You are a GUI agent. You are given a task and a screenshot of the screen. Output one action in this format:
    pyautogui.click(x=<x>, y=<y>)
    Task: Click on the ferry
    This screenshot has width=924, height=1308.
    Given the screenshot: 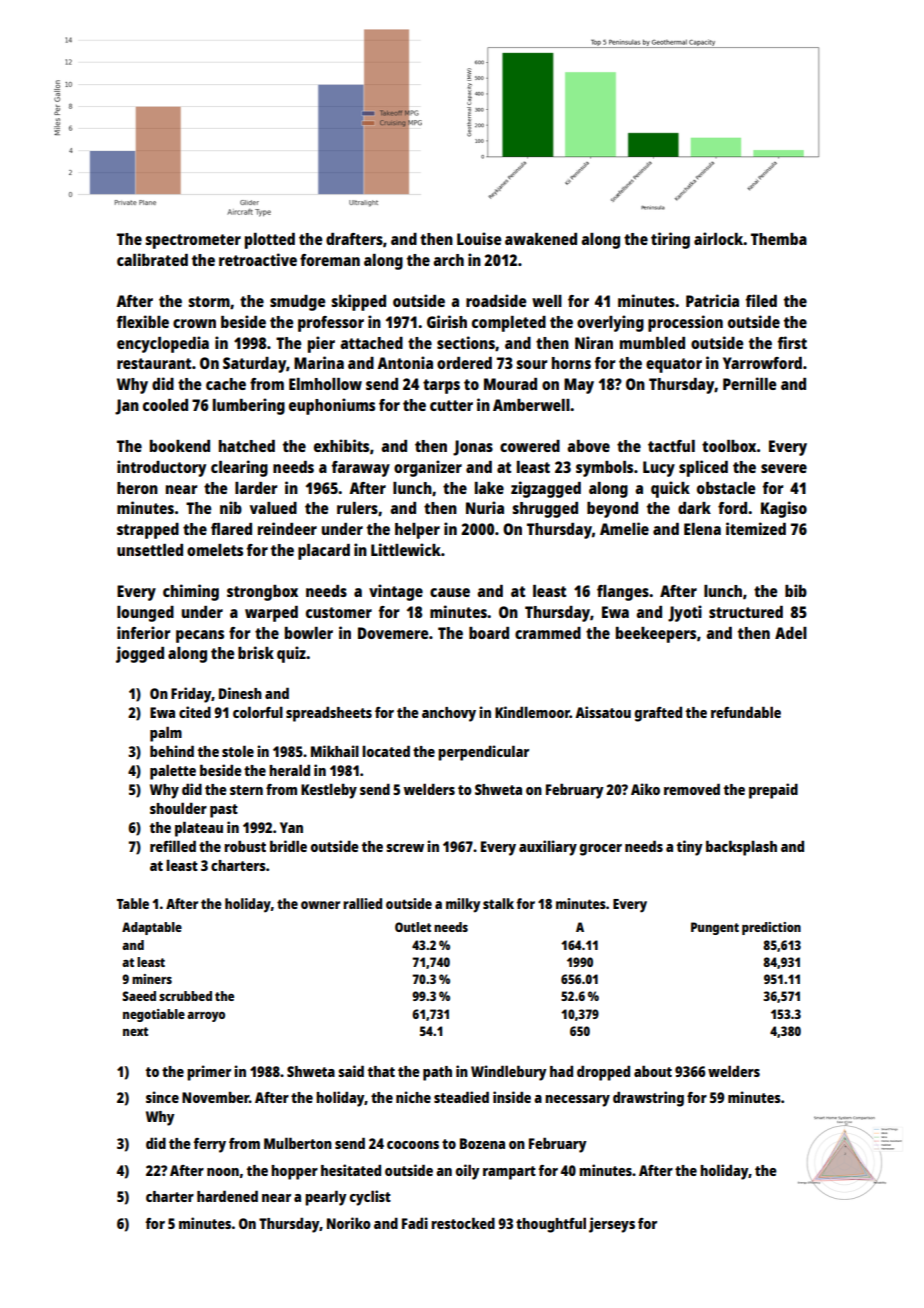 What is the action you would take?
    pyautogui.click(x=209, y=1145)
